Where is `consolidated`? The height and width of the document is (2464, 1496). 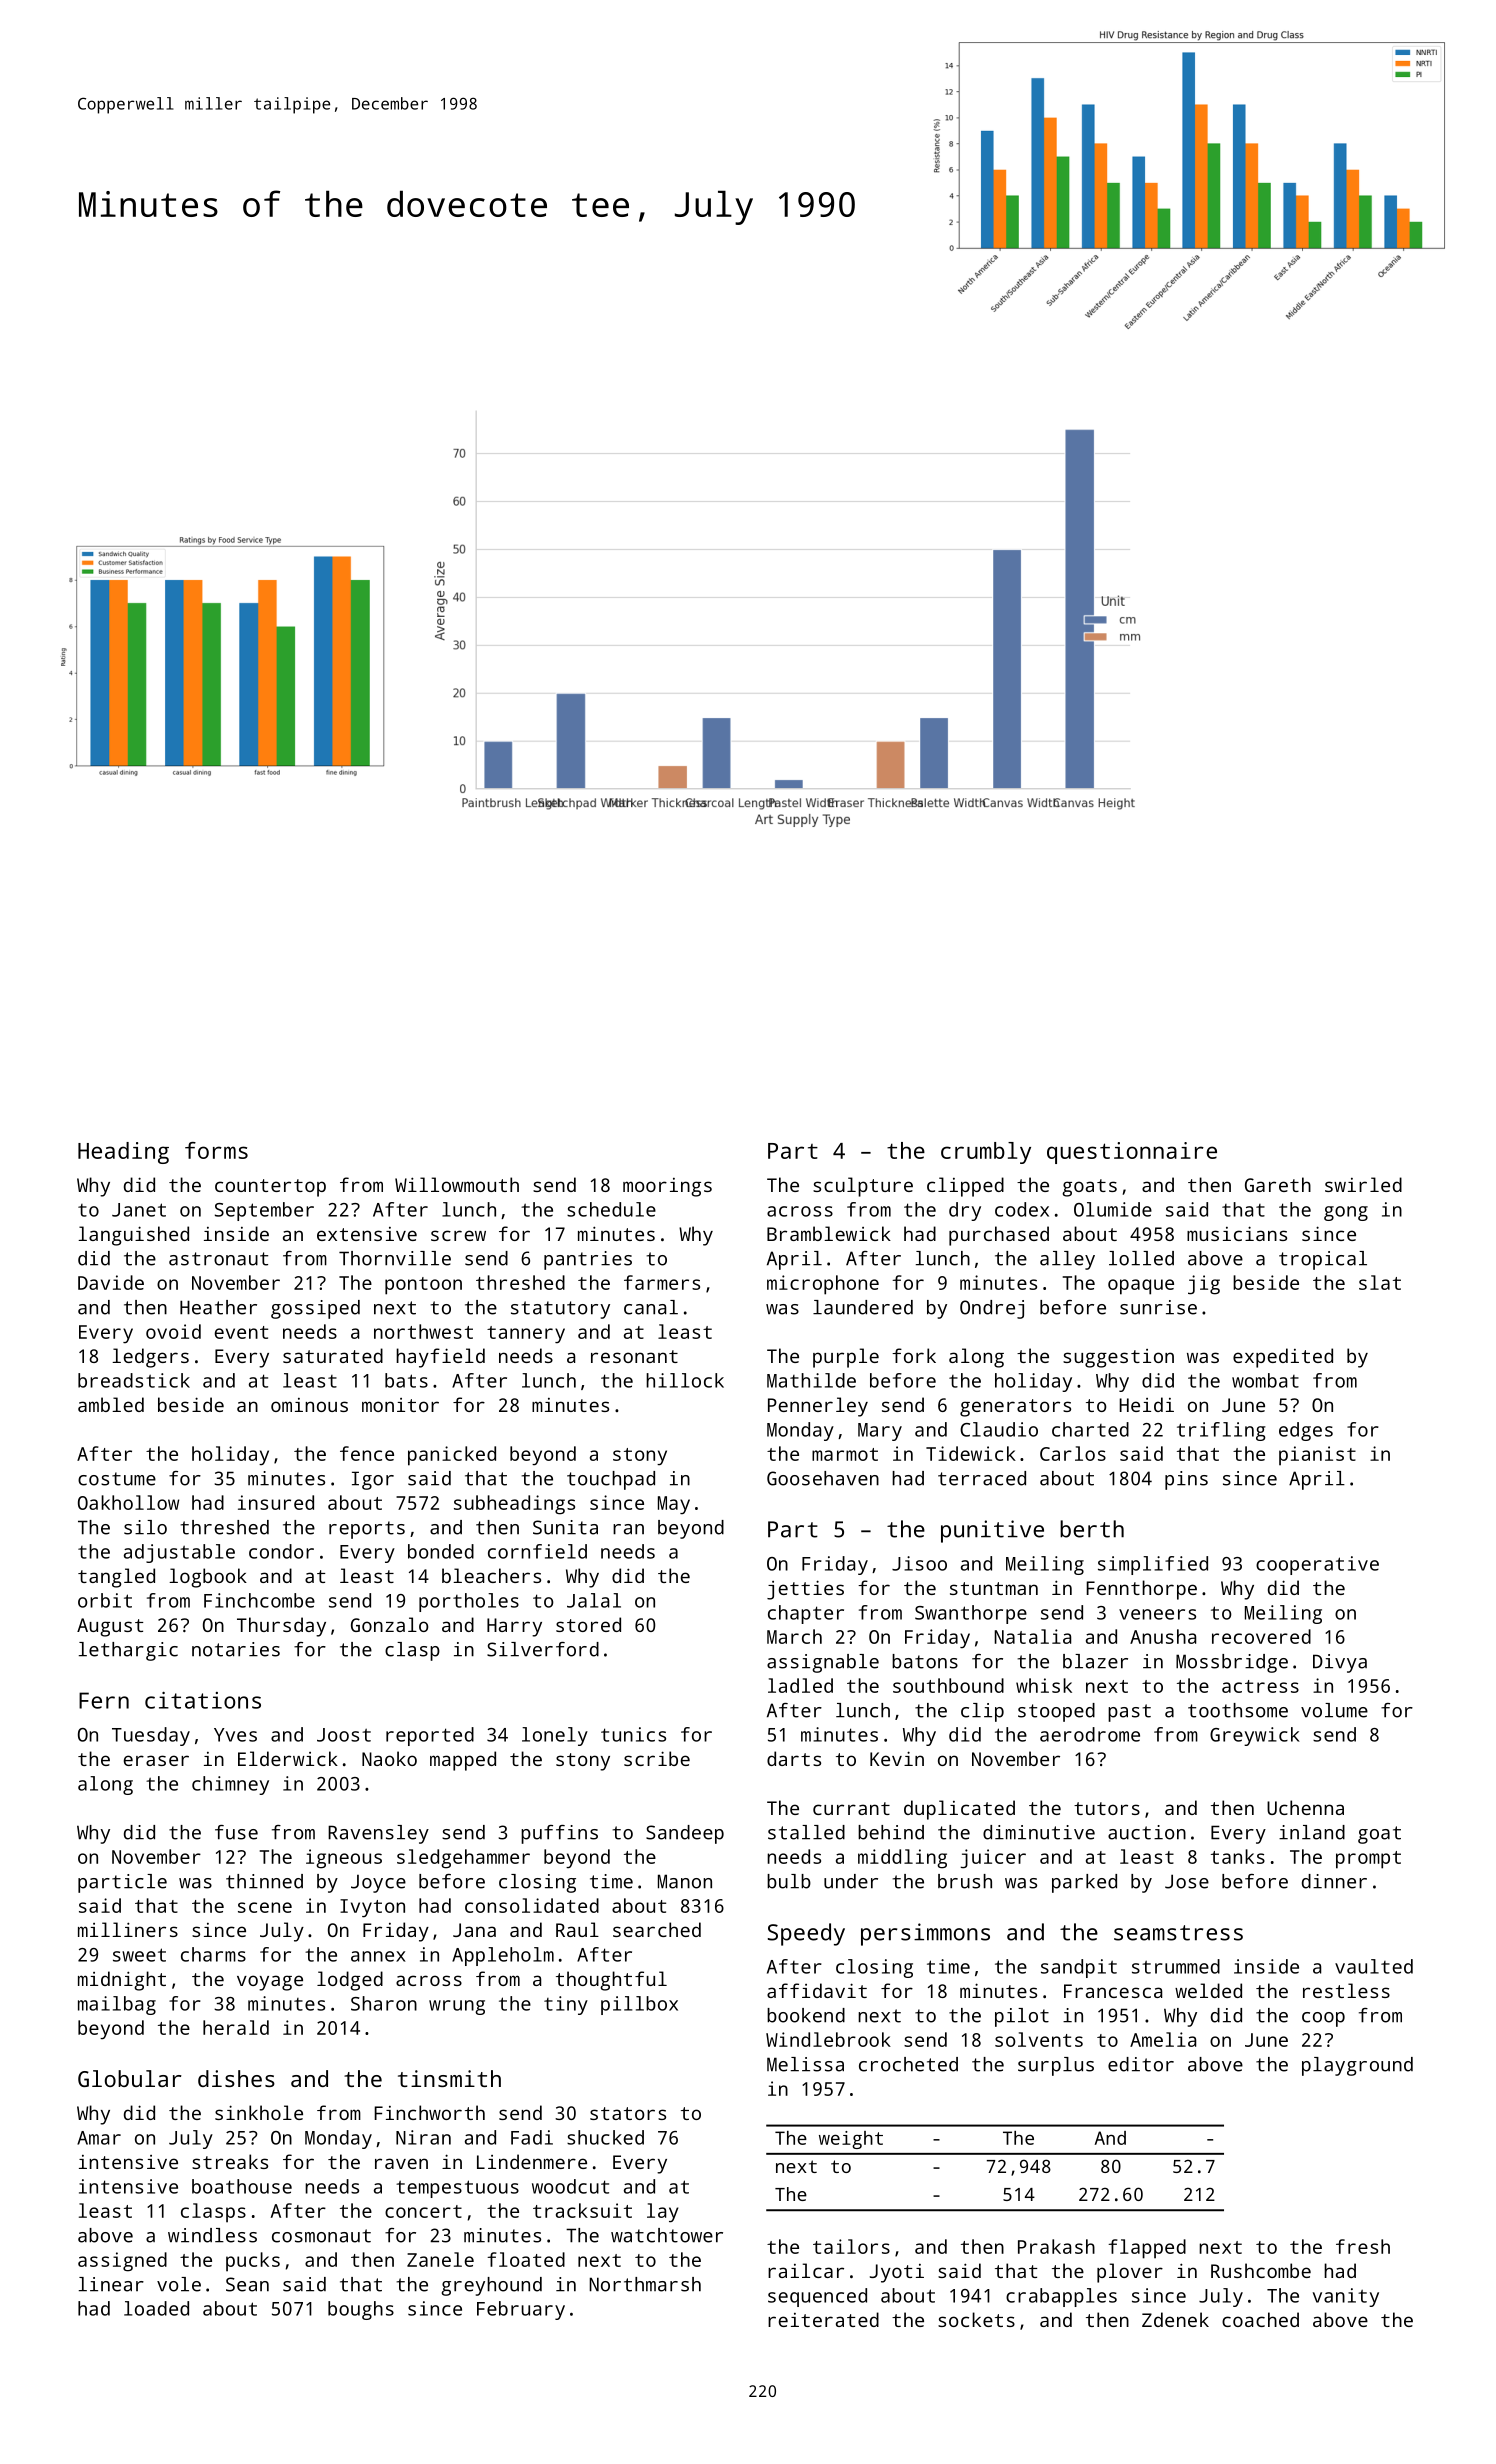
consolidated is located at coordinates (532, 1905).
